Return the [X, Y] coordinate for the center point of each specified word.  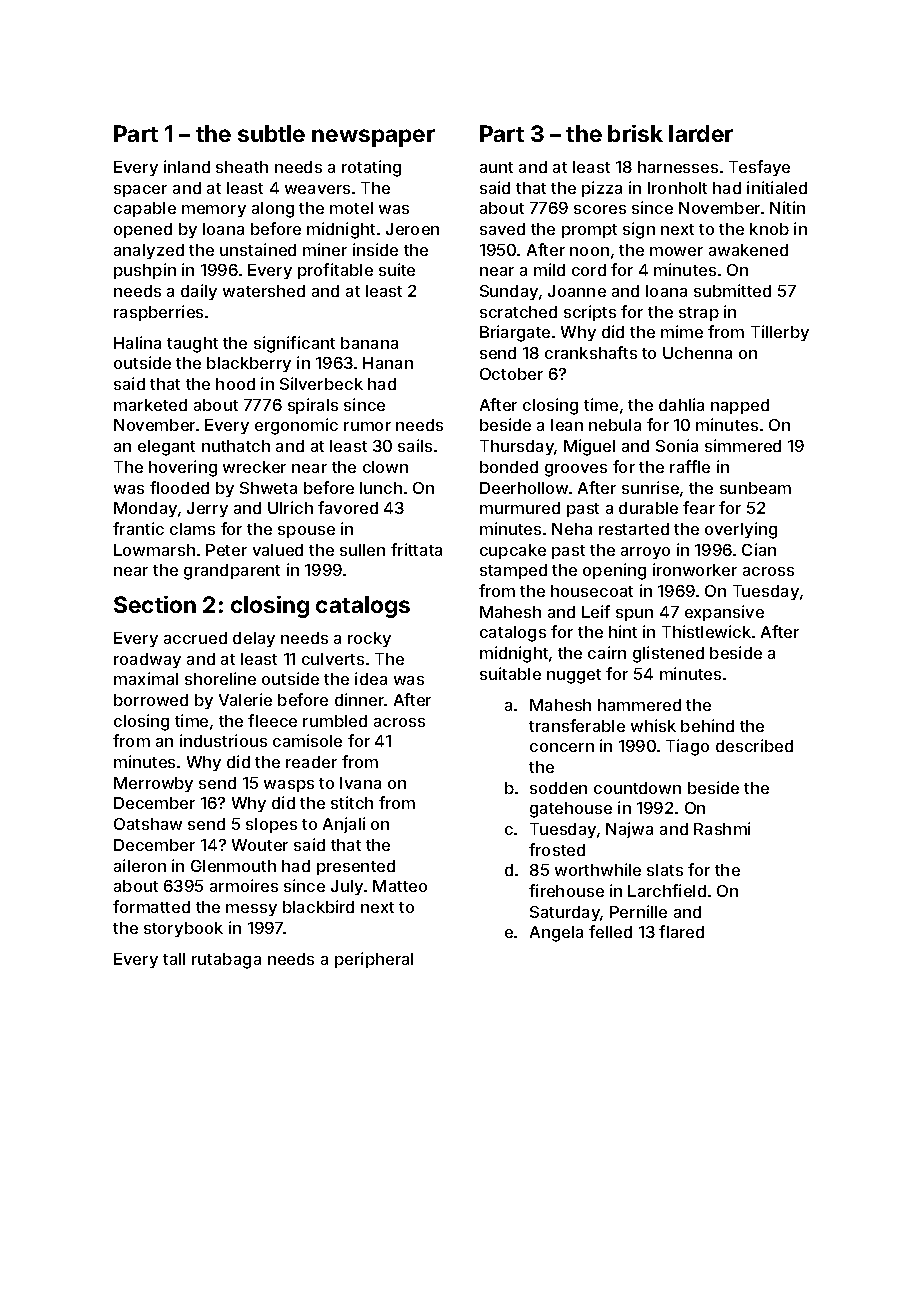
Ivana [360, 783]
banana [369, 343]
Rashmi [722, 828]
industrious [223, 740]
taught [192, 345]
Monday [145, 509]
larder [701, 133]
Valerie [245, 699]
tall [174, 959]
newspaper [373, 138]
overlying [741, 530]
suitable [510, 673]
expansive [724, 613]
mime [682, 331]
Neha [572, 529]
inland [187, 166]
